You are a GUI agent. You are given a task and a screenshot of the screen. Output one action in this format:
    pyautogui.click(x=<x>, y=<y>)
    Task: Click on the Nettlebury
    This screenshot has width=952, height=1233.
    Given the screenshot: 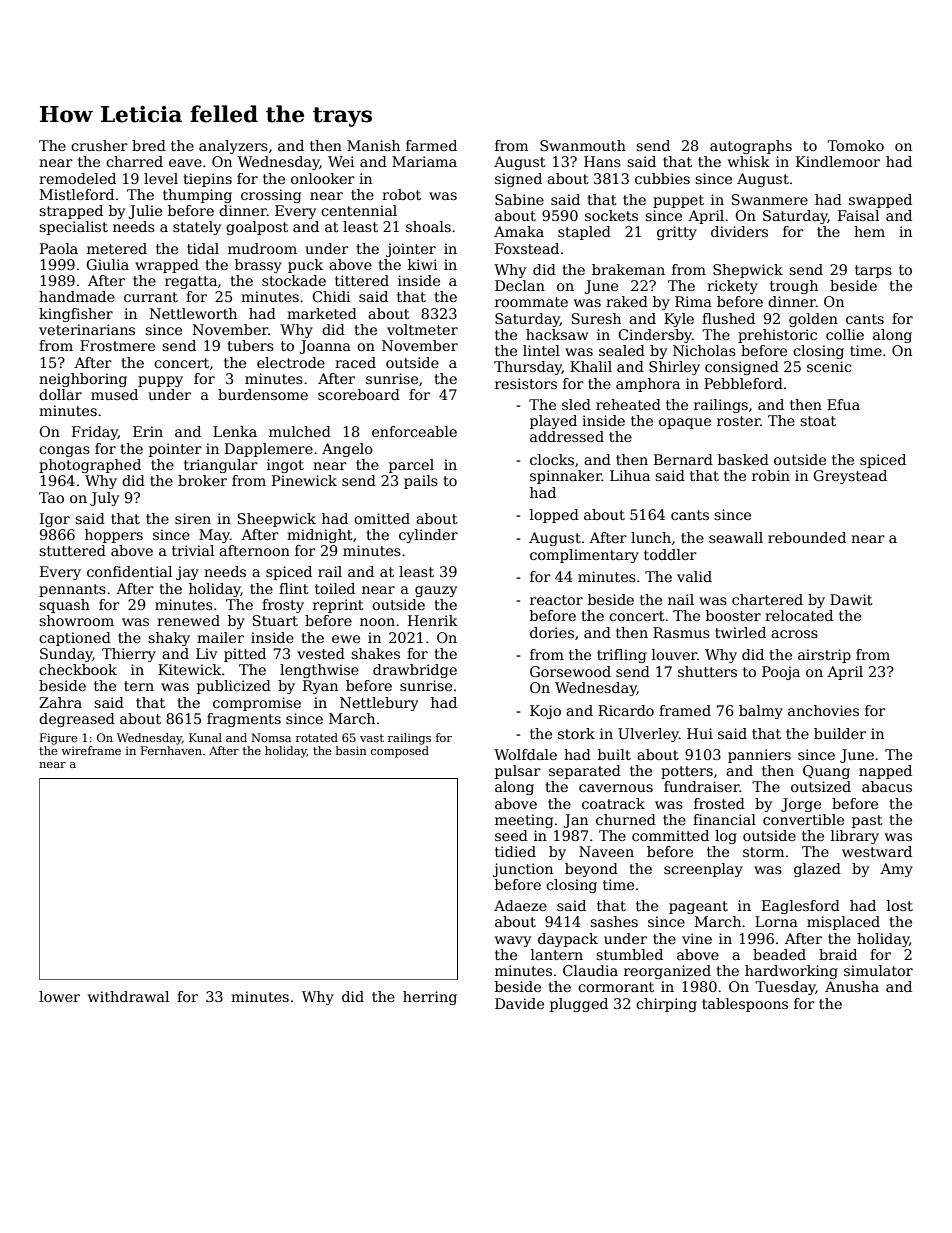 What is the action you would take?
    pyautogui.click(x=379, y=704)
